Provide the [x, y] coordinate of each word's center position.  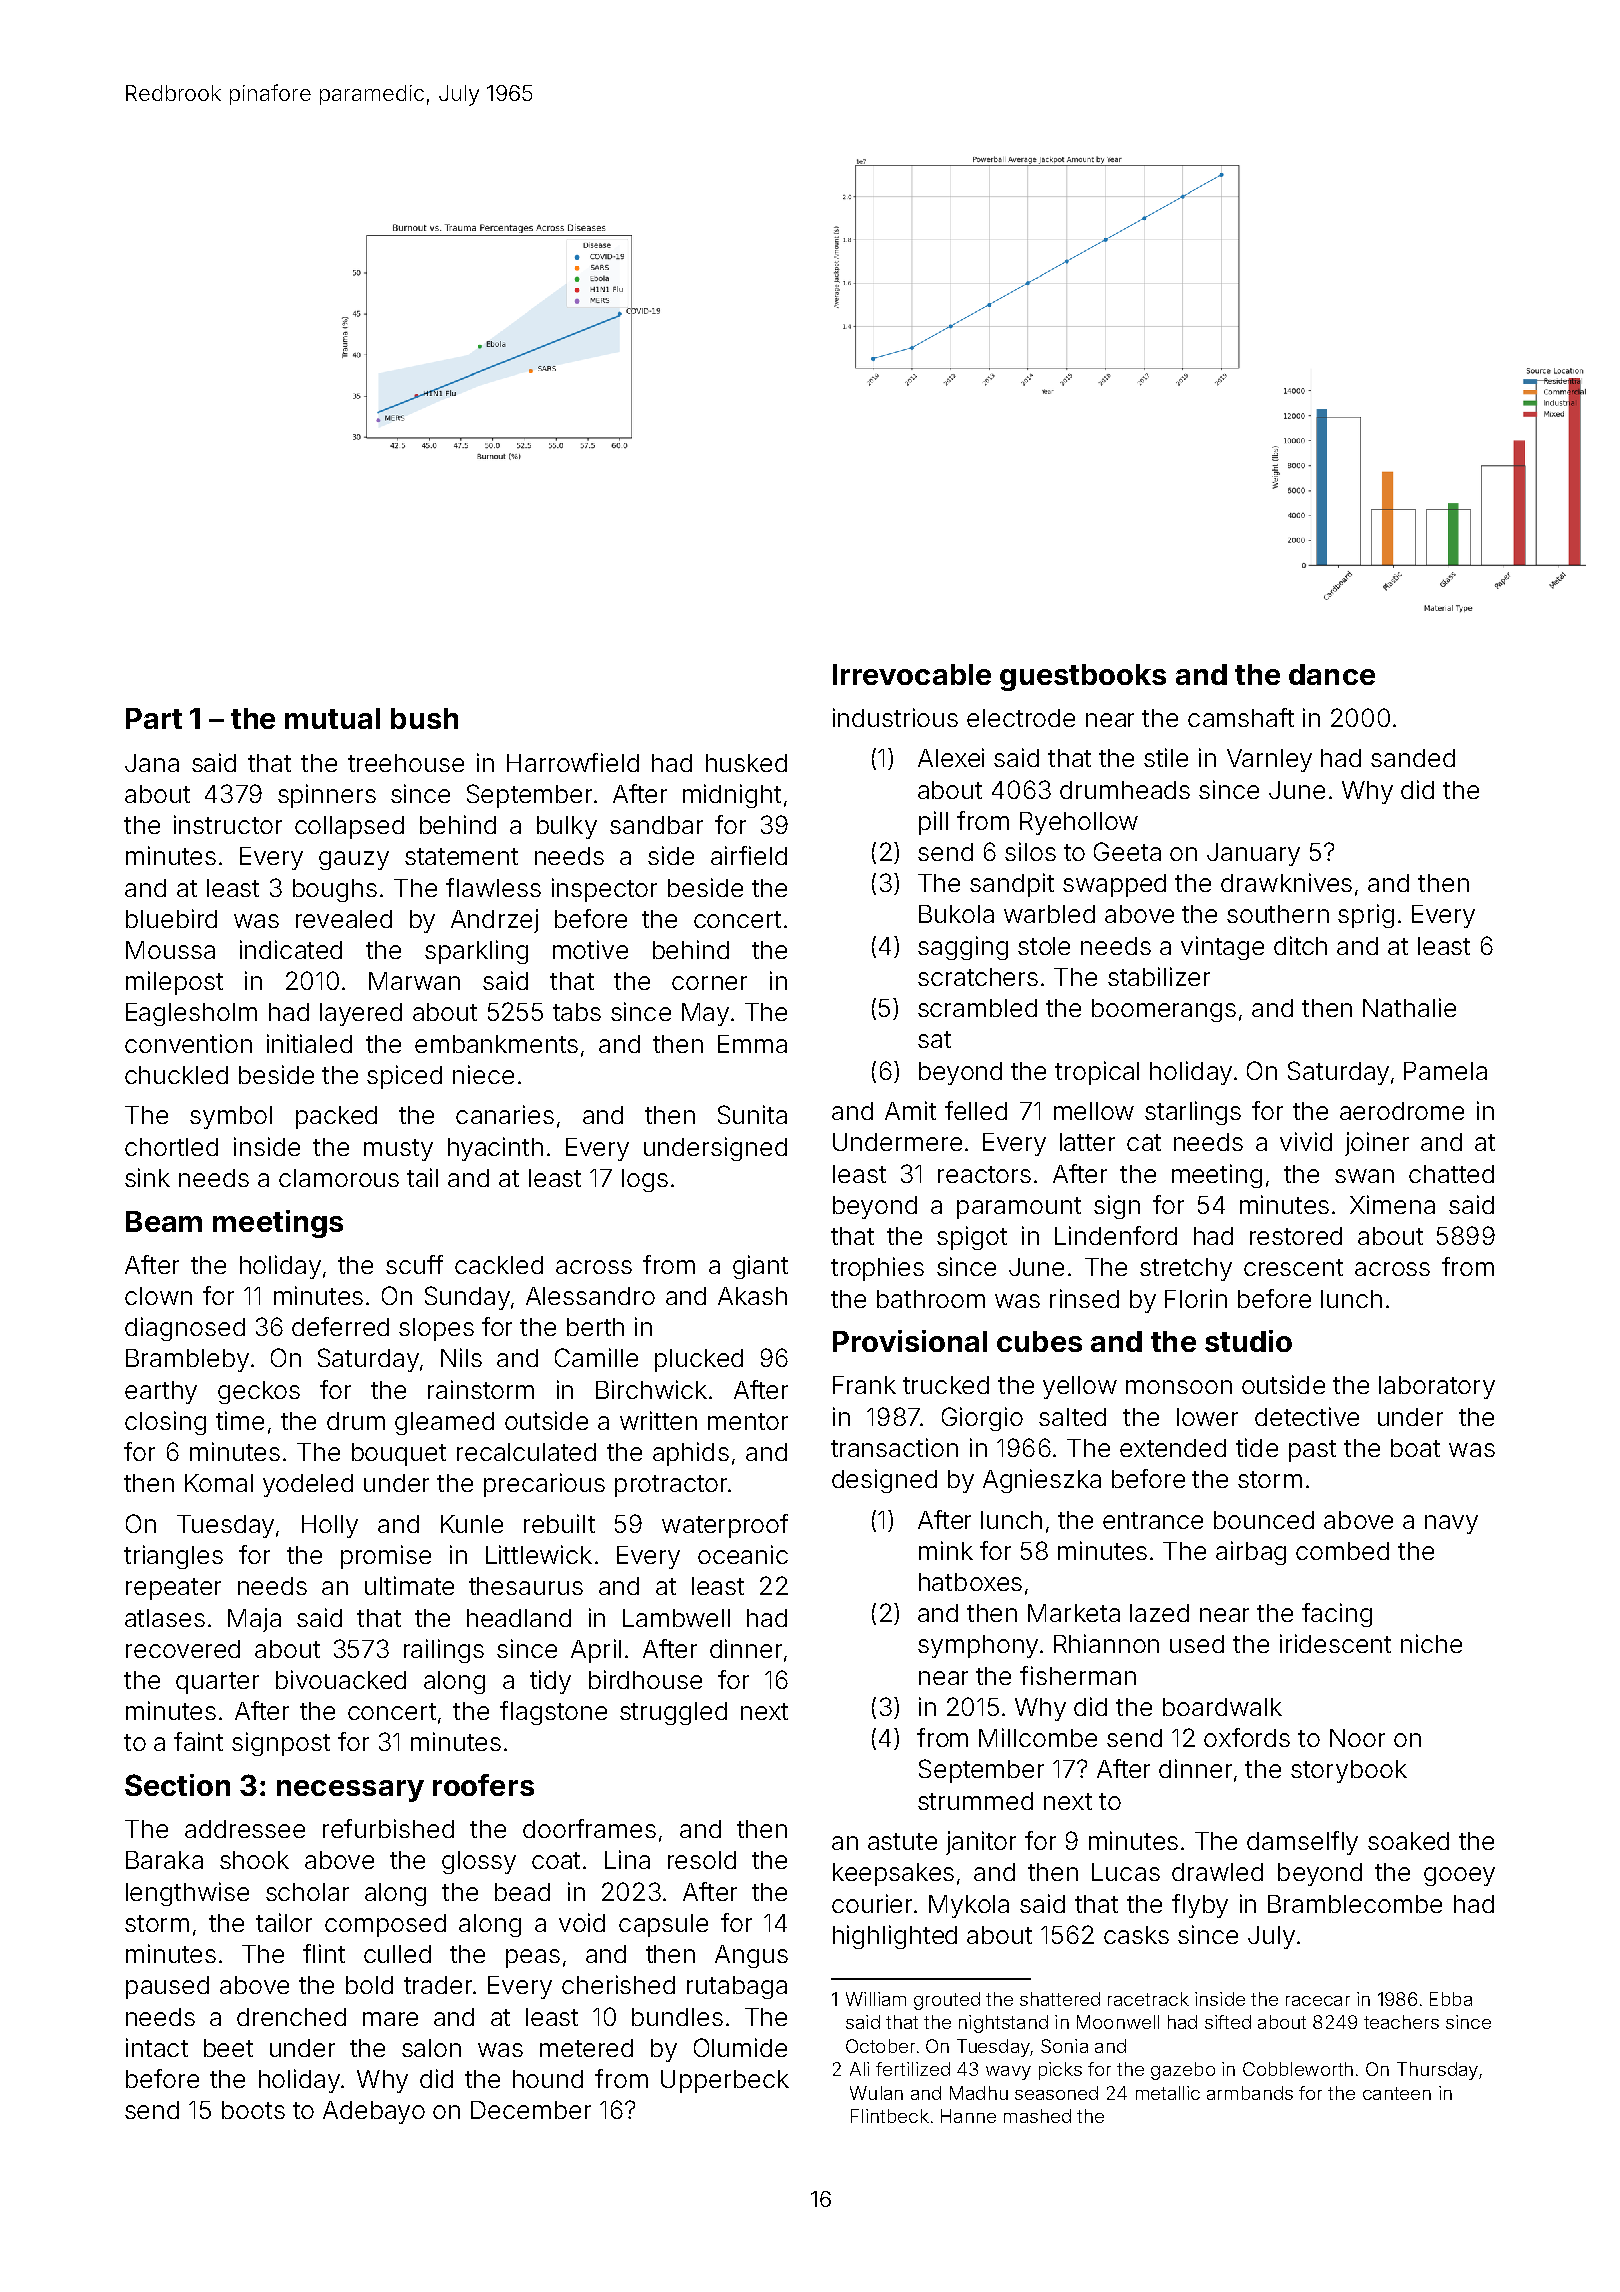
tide [1257, 1447]
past [1312, 1451]
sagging [963, 948]
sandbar [656, 825]
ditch [1300, 945]
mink [946, 1550]
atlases [165, 1618]
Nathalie [1409, 1007]
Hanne [968, 2116]
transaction [894, 1447]
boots [253, 2110]
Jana [152, 763]
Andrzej [494, 921]
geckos [259, 1392]
